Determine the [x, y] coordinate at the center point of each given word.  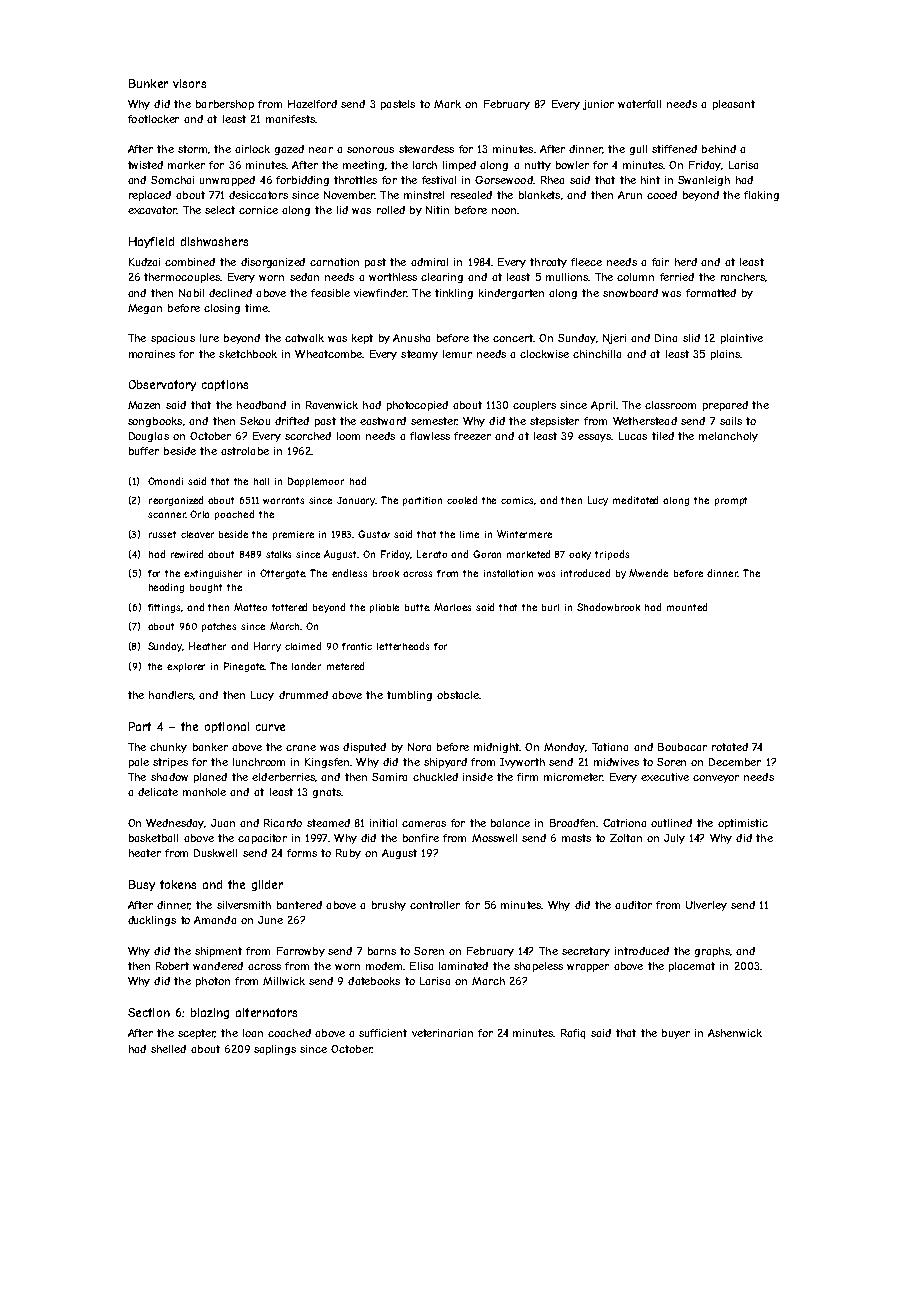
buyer [676, 1034]
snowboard [630, 293]
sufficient [383, 1033]
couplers [534, 406]
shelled [168, 1049]
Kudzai [144, 262]
